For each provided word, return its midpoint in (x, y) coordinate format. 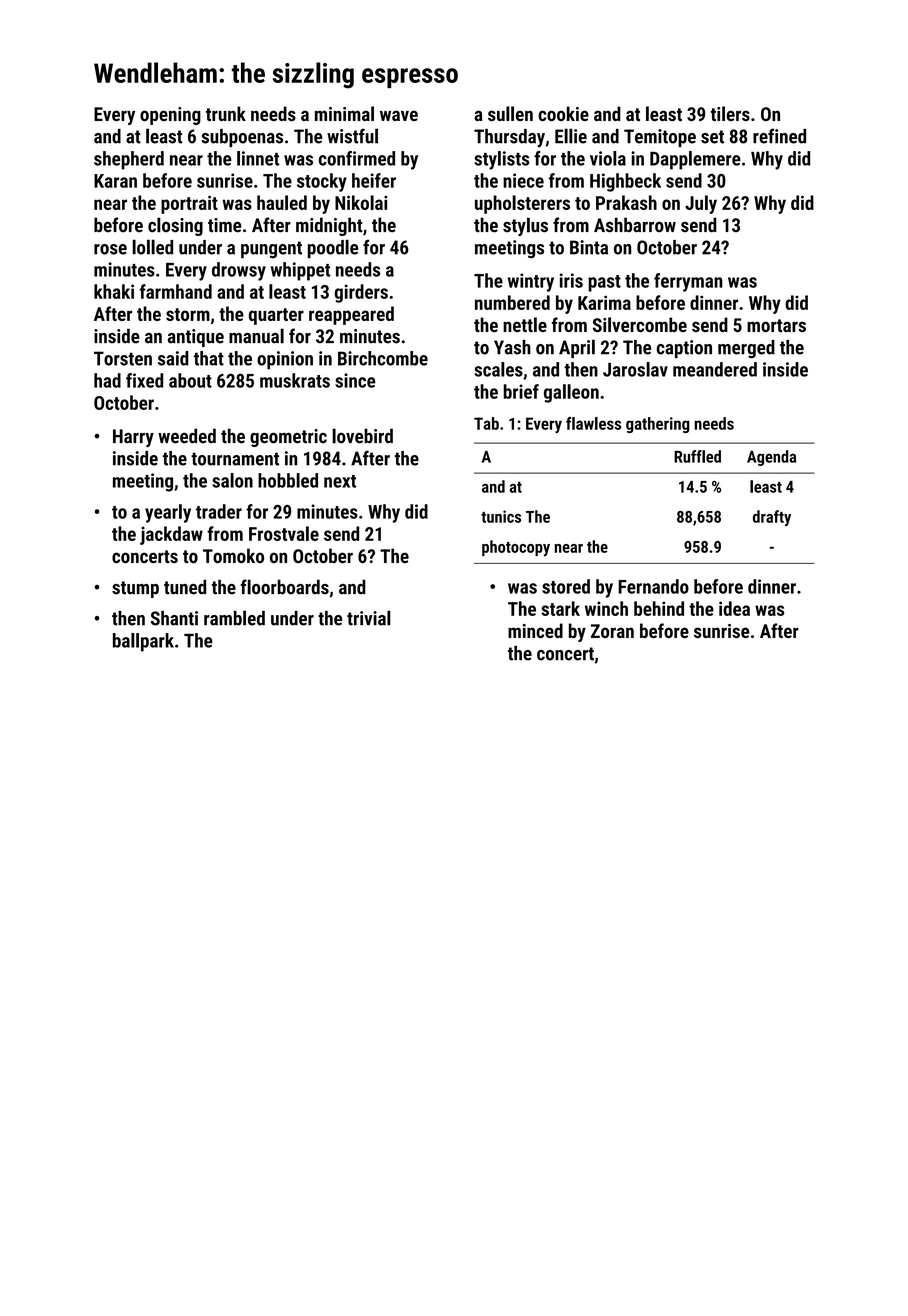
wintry (531, 282)
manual (256, 336)
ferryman (688, 282)
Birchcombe (383, 358)
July (701, 204)
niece (523, 180)
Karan (115, 181)
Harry (133, 438)
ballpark (143, 642)
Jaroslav (635, 369)
